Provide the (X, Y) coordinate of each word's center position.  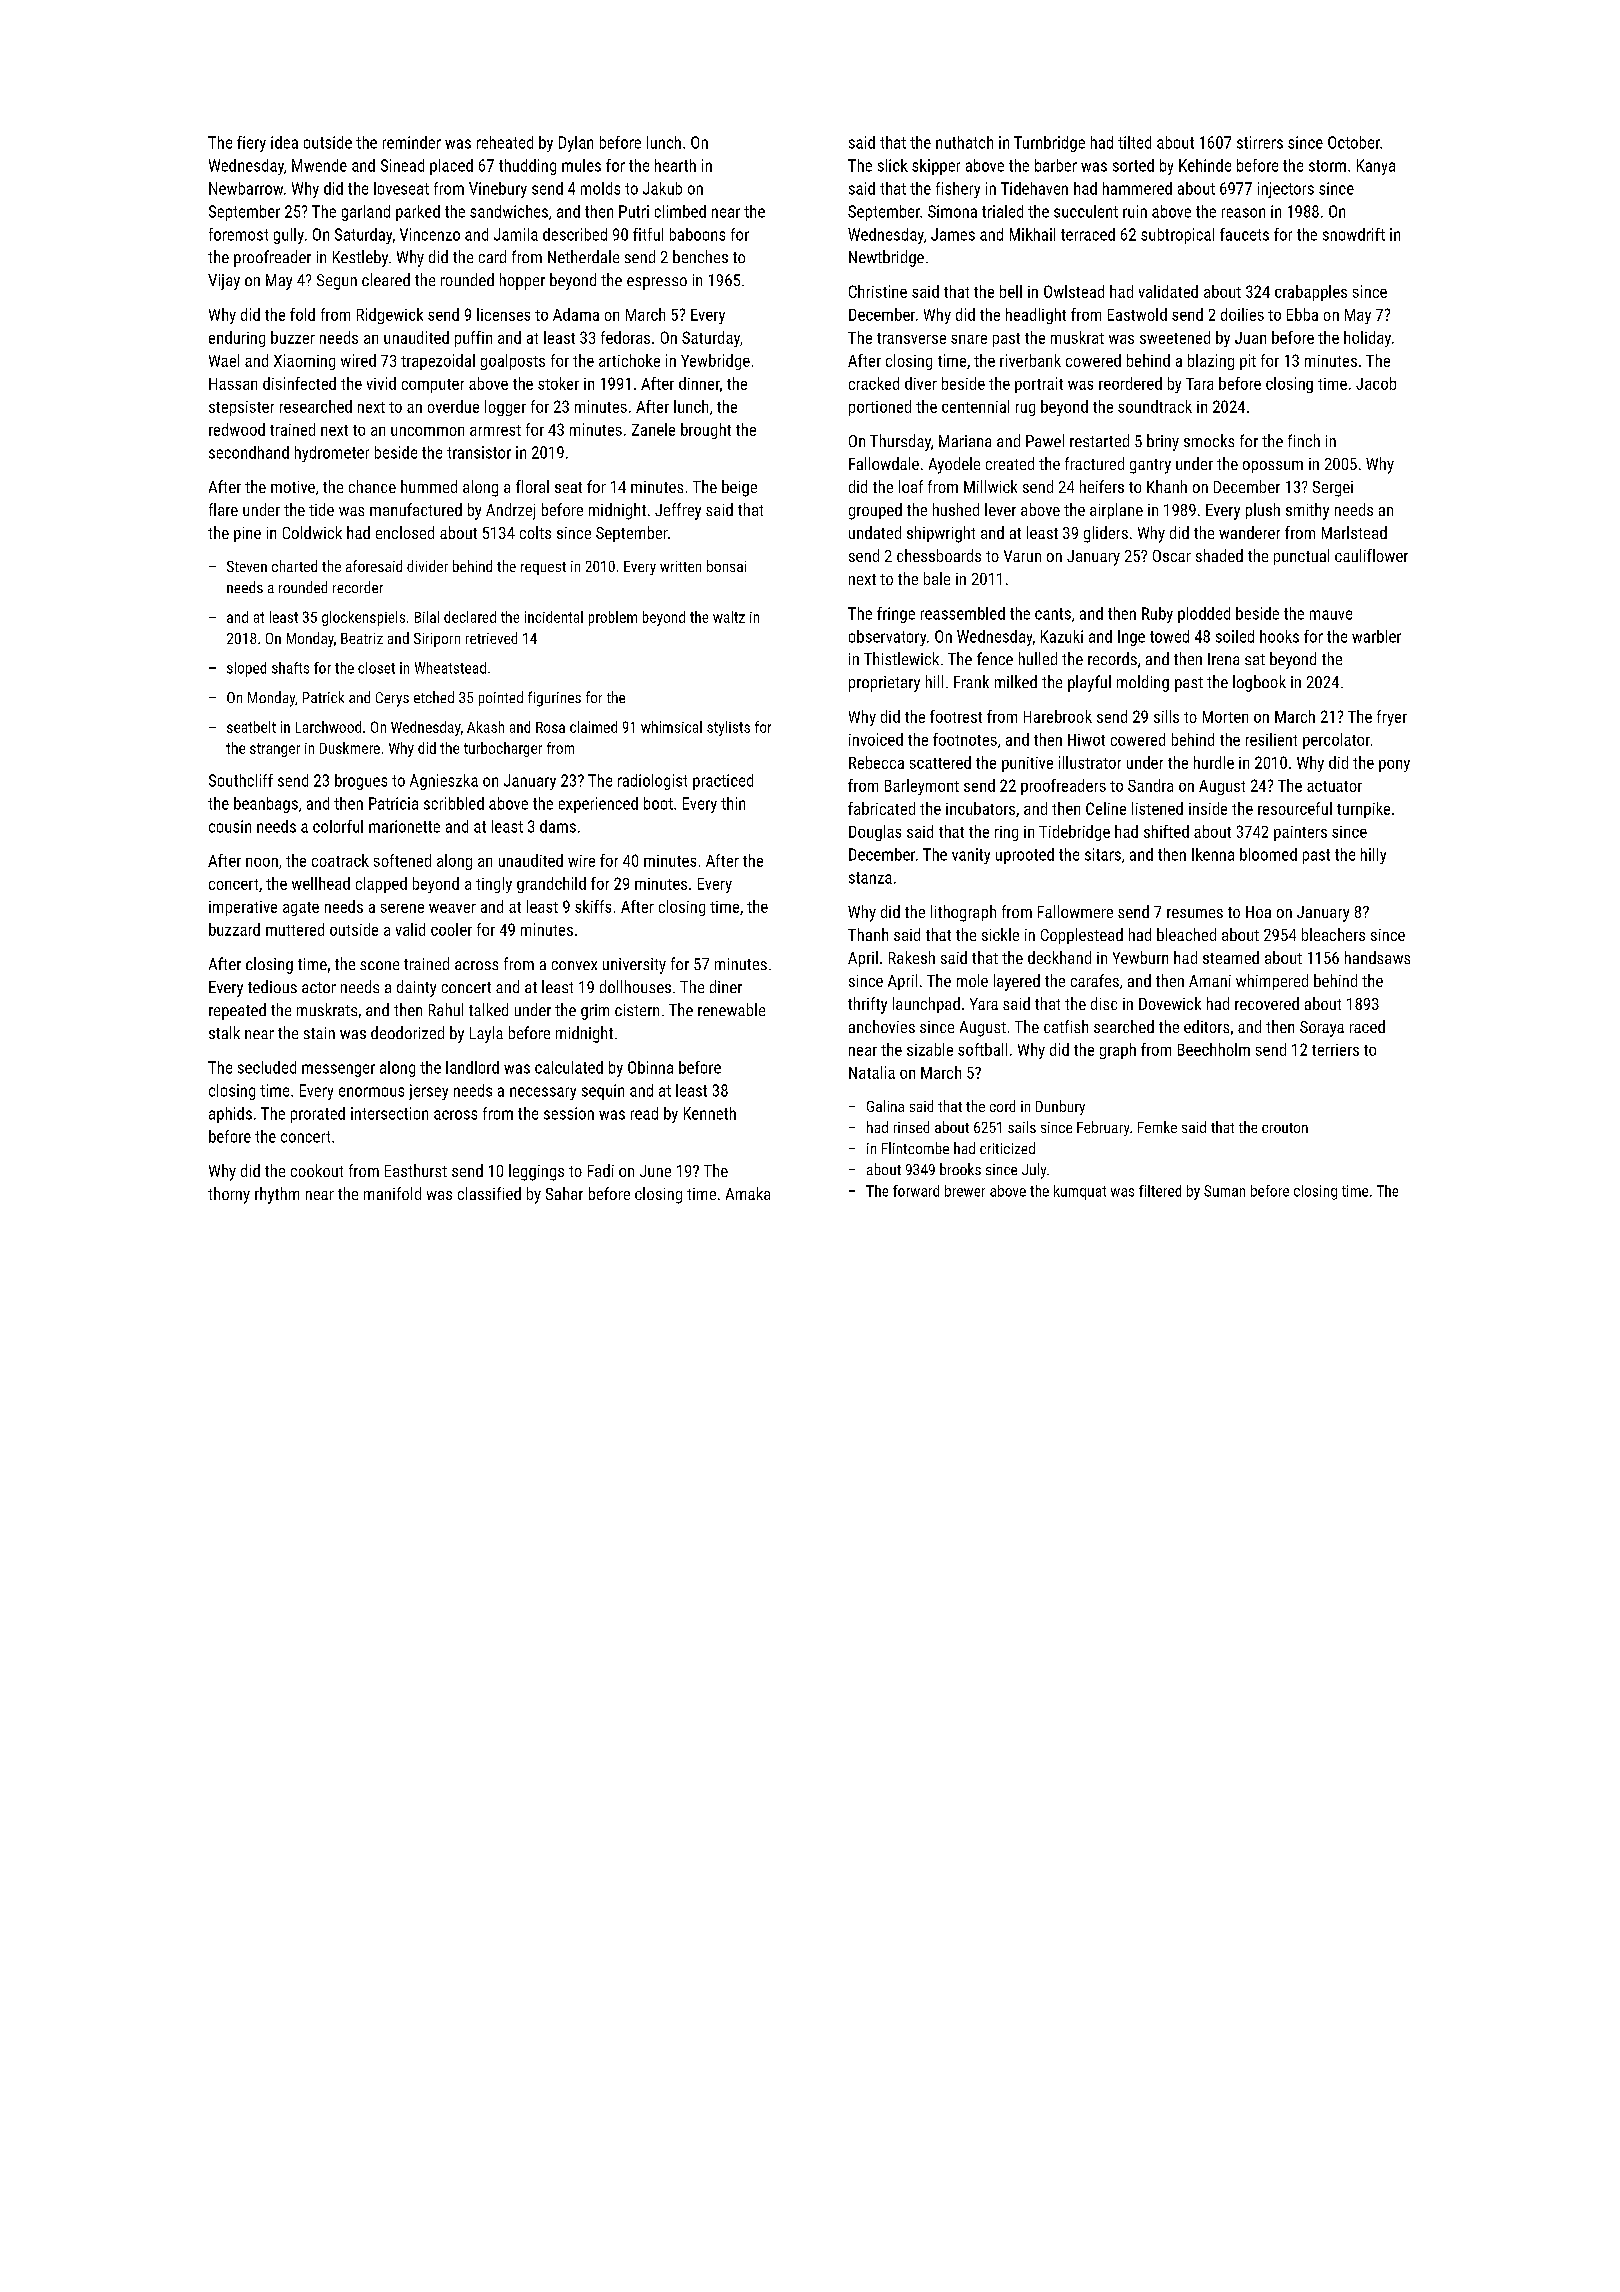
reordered (1130, 383)
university (634, 966)
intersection (389, 1113)
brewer (965, 1191)
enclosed (405, 532)
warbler (1376, 636)
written (680, 566)
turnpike (1363, 810)
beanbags (266, 805)
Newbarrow (246, 188)
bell (1011, 291)
